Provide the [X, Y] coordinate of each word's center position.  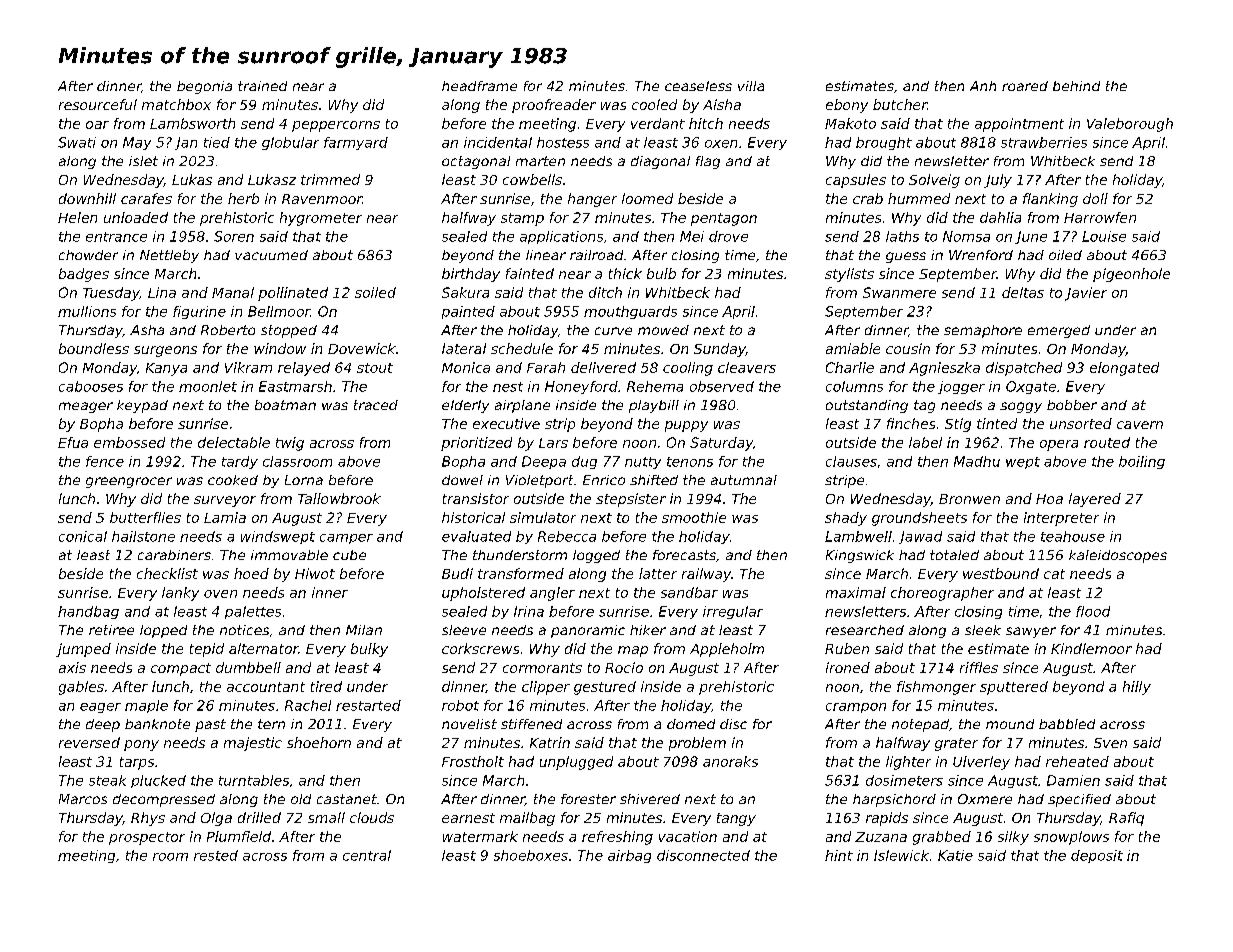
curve [613, 331]
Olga [216, 819]
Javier [1086, 294]
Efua [73, 442]
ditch [605, 292]
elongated [1124, 369]
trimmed [330, 179]
